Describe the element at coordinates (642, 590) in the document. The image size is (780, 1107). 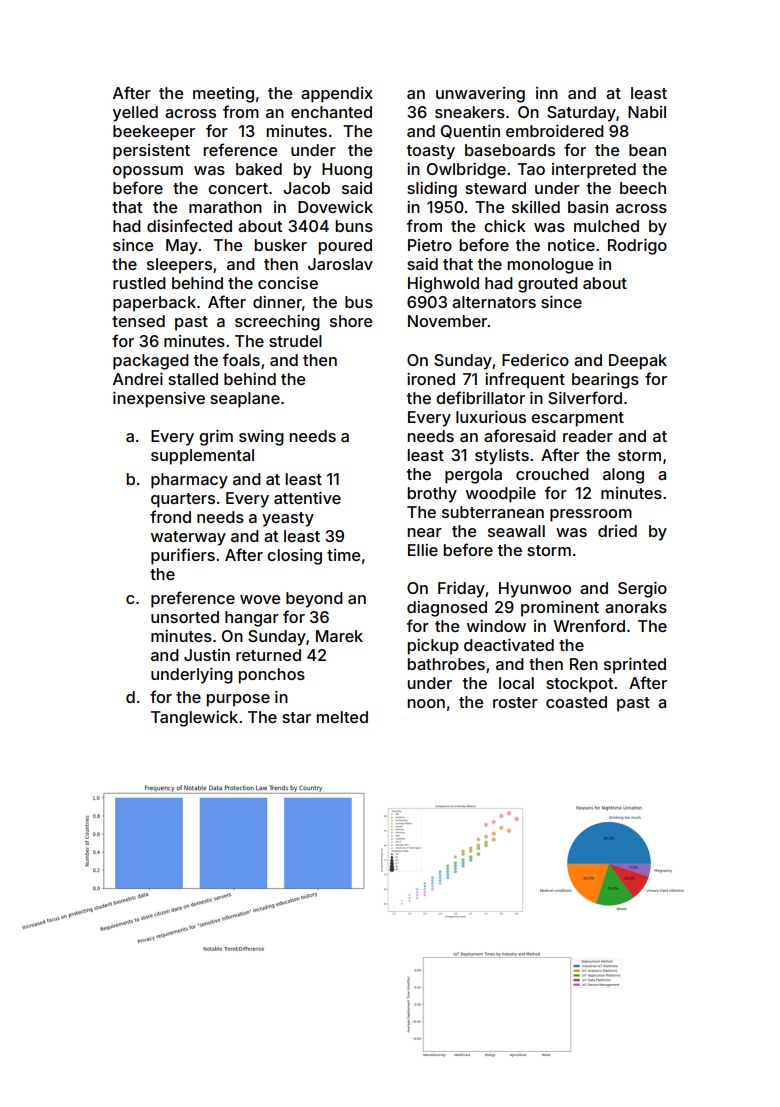
I see `Sergio` at that location.
